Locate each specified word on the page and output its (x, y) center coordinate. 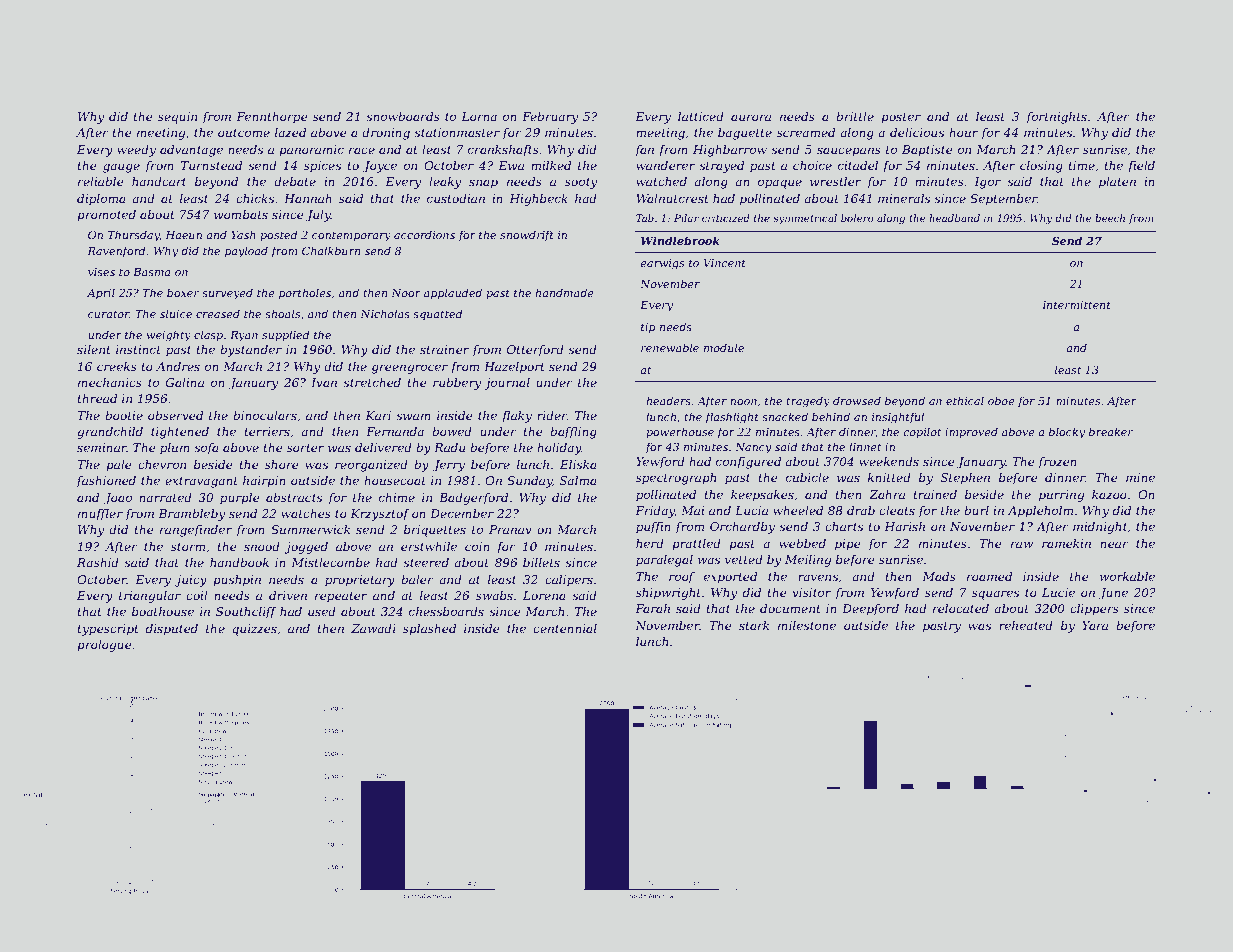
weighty (169, 336)
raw (1022, 544)
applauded (453, 293)
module (724, 347)
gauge (121, 168)
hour (963, 132)
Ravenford (116, 251)
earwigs (662, 264)
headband (954, 218)
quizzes (254, 630)
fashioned (106, 482)
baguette (745, 134)
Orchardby (742, 528)
